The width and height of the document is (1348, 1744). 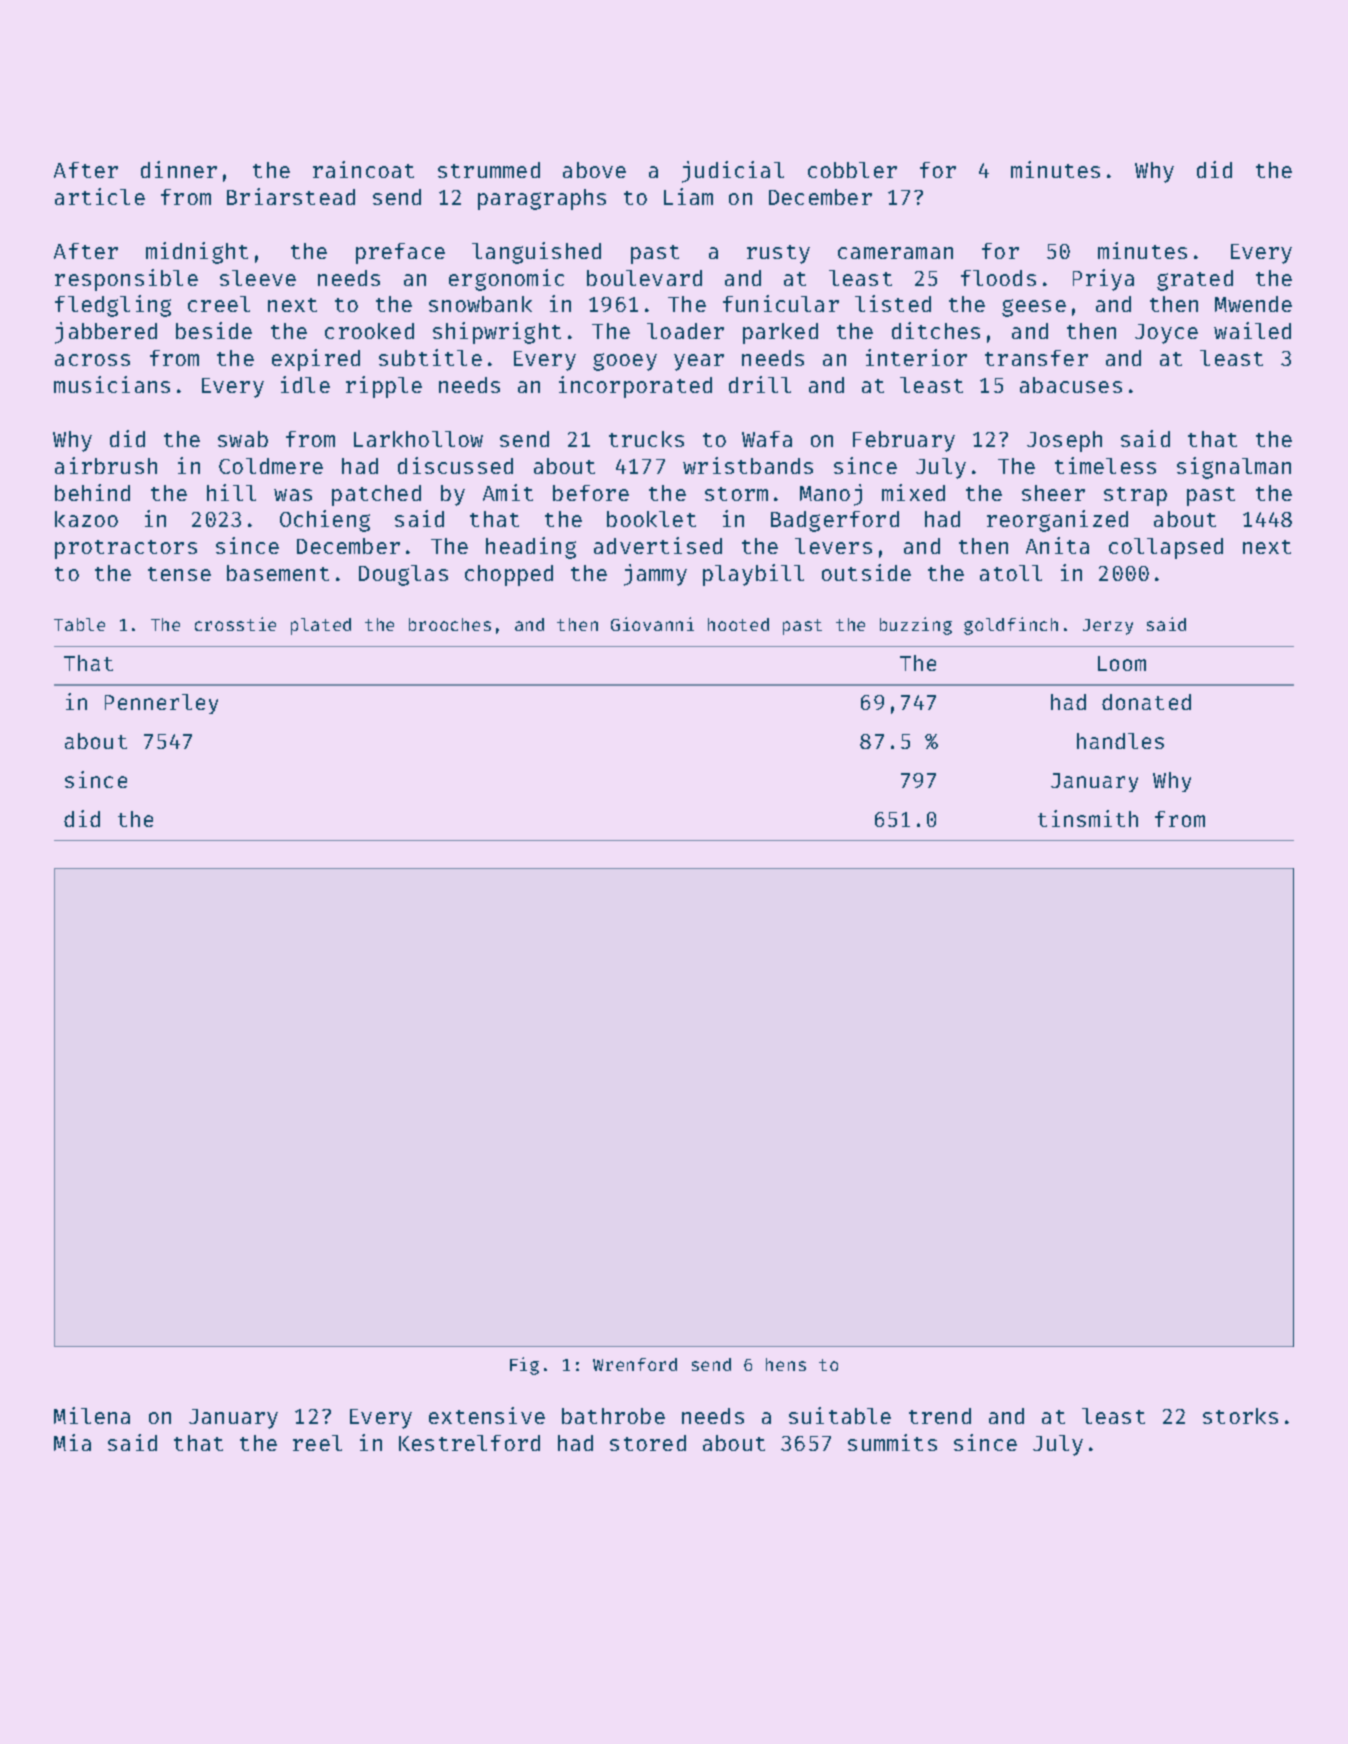 I want to click on Mia, so click(x=72, y=1442).
